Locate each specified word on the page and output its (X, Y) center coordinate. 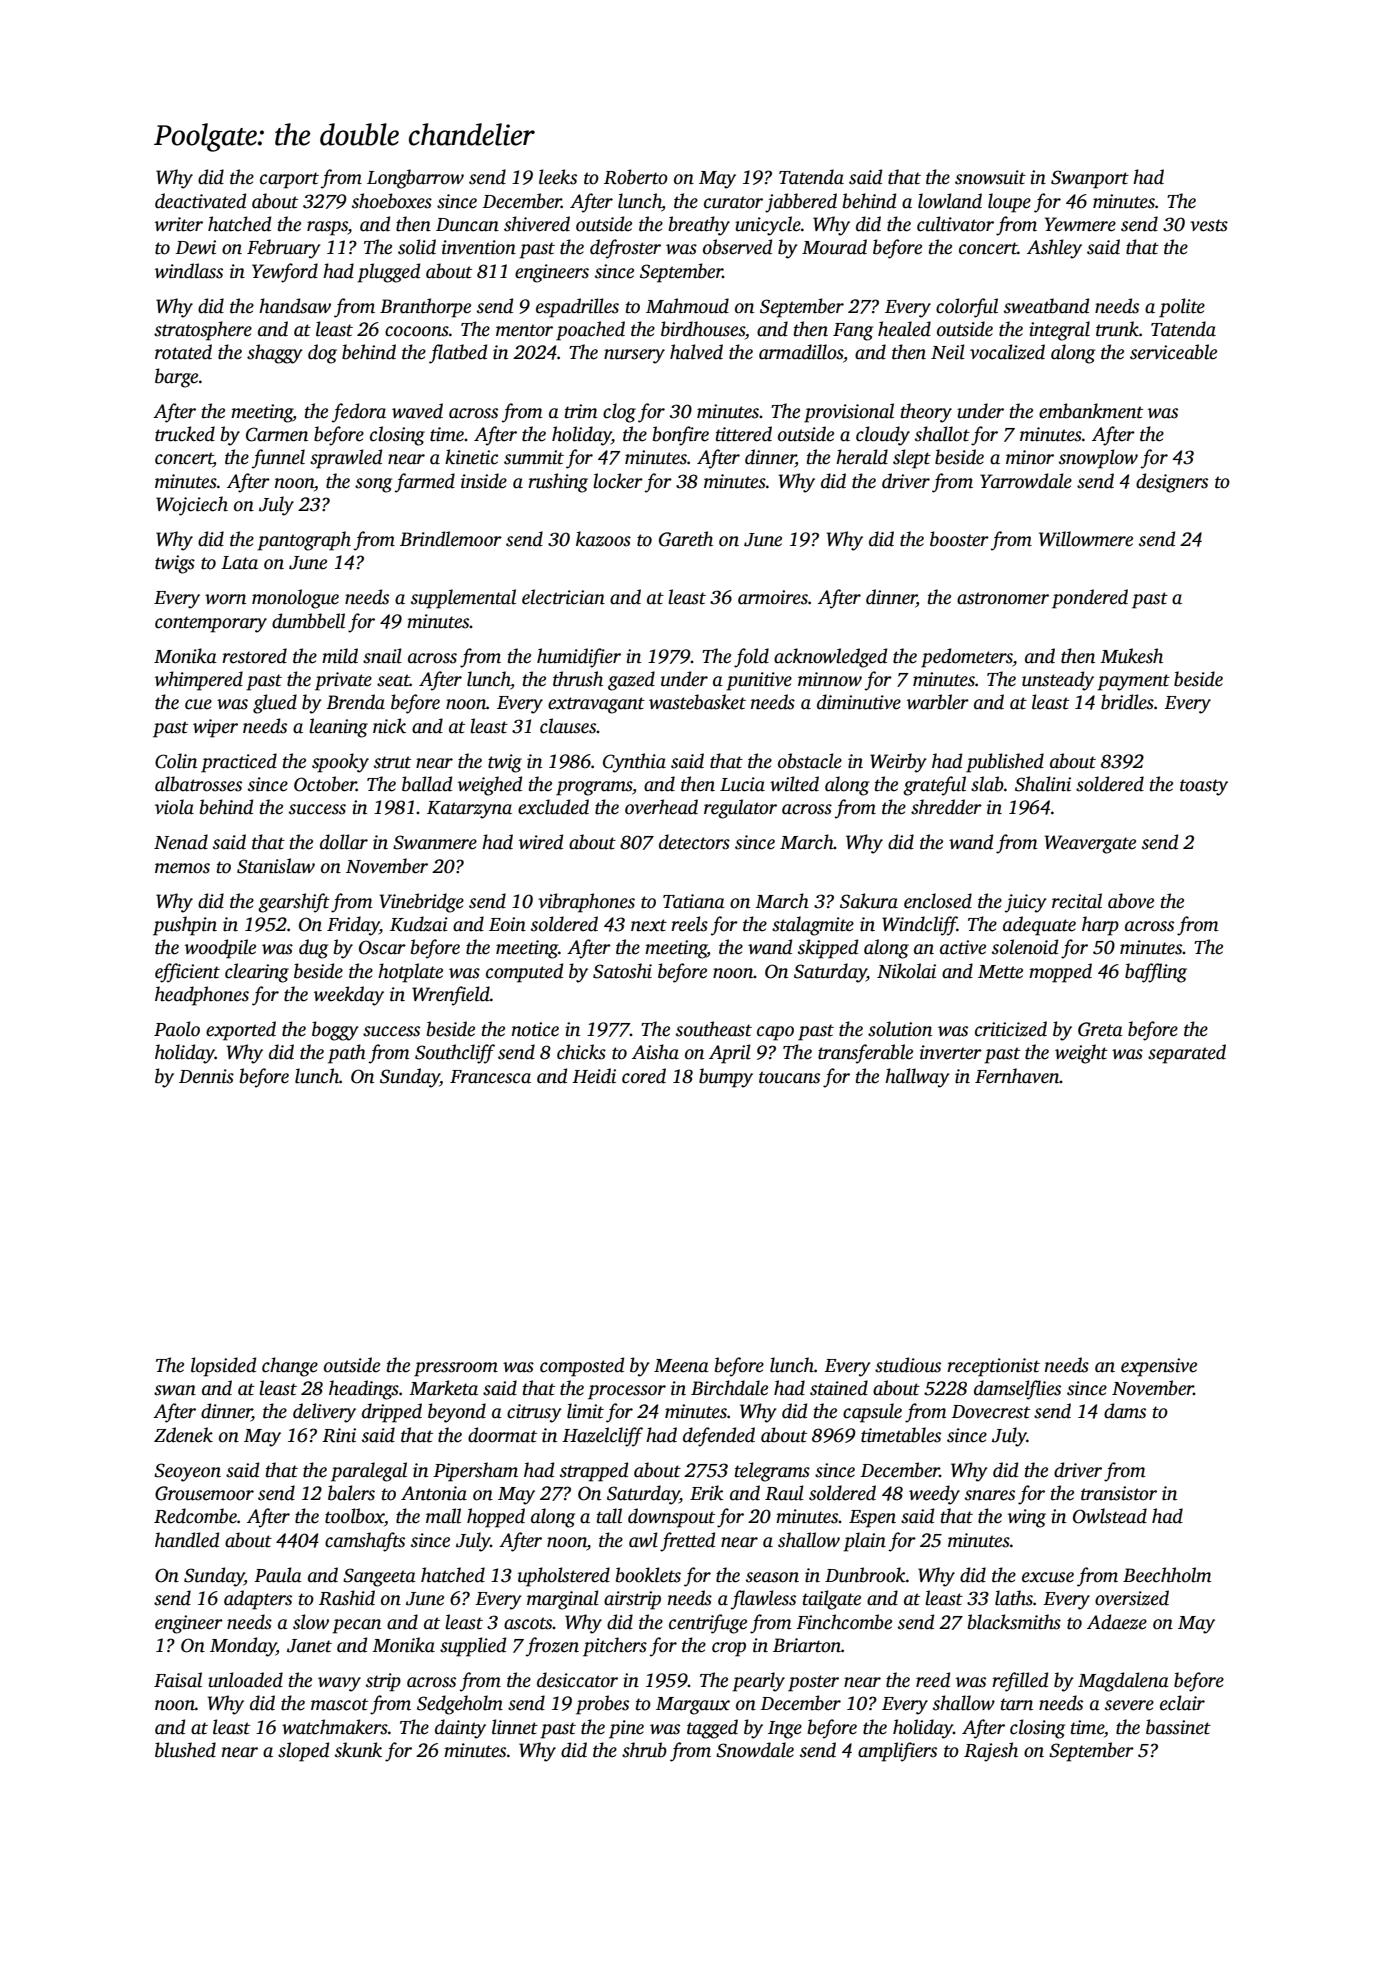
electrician (563, 597)
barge (176, 378)
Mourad (834, 247)
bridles (1127, 702)
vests (1209, 225)
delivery (324, 1413)
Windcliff (919, 926)
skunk (358, 1750)
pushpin (185, 926)
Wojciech (192, 506)
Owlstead (1110, 1516)
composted (582, 1367)
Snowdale (755, 1750)
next (649, 925)
